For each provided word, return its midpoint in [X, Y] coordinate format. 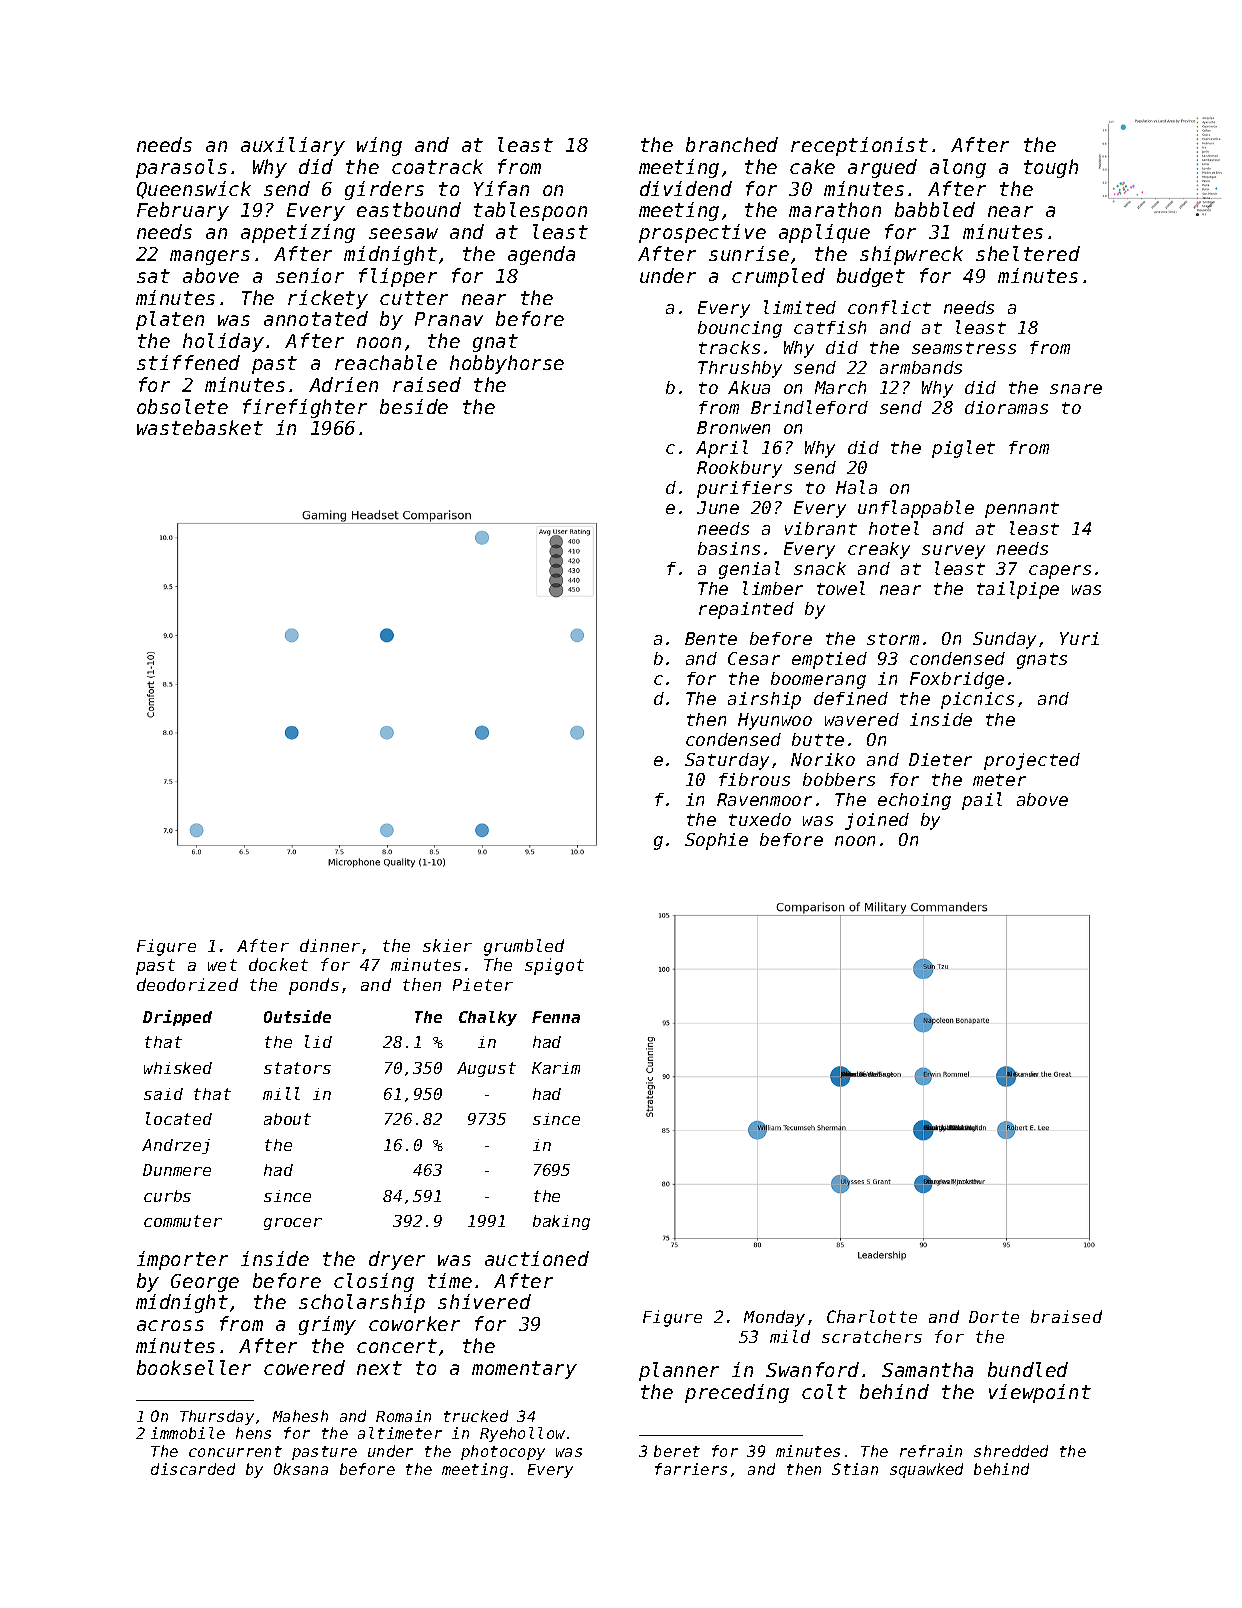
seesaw [403, 233]
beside [414, 406]
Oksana [301, 1469]
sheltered [1028, 253]
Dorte [994, 1317]
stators [297, 1068]
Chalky [488, 1018]
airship [764, 700]
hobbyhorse [507, 364]
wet [222, 965]
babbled [935, 209]
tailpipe [1018, 590]
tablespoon [530, 211]
